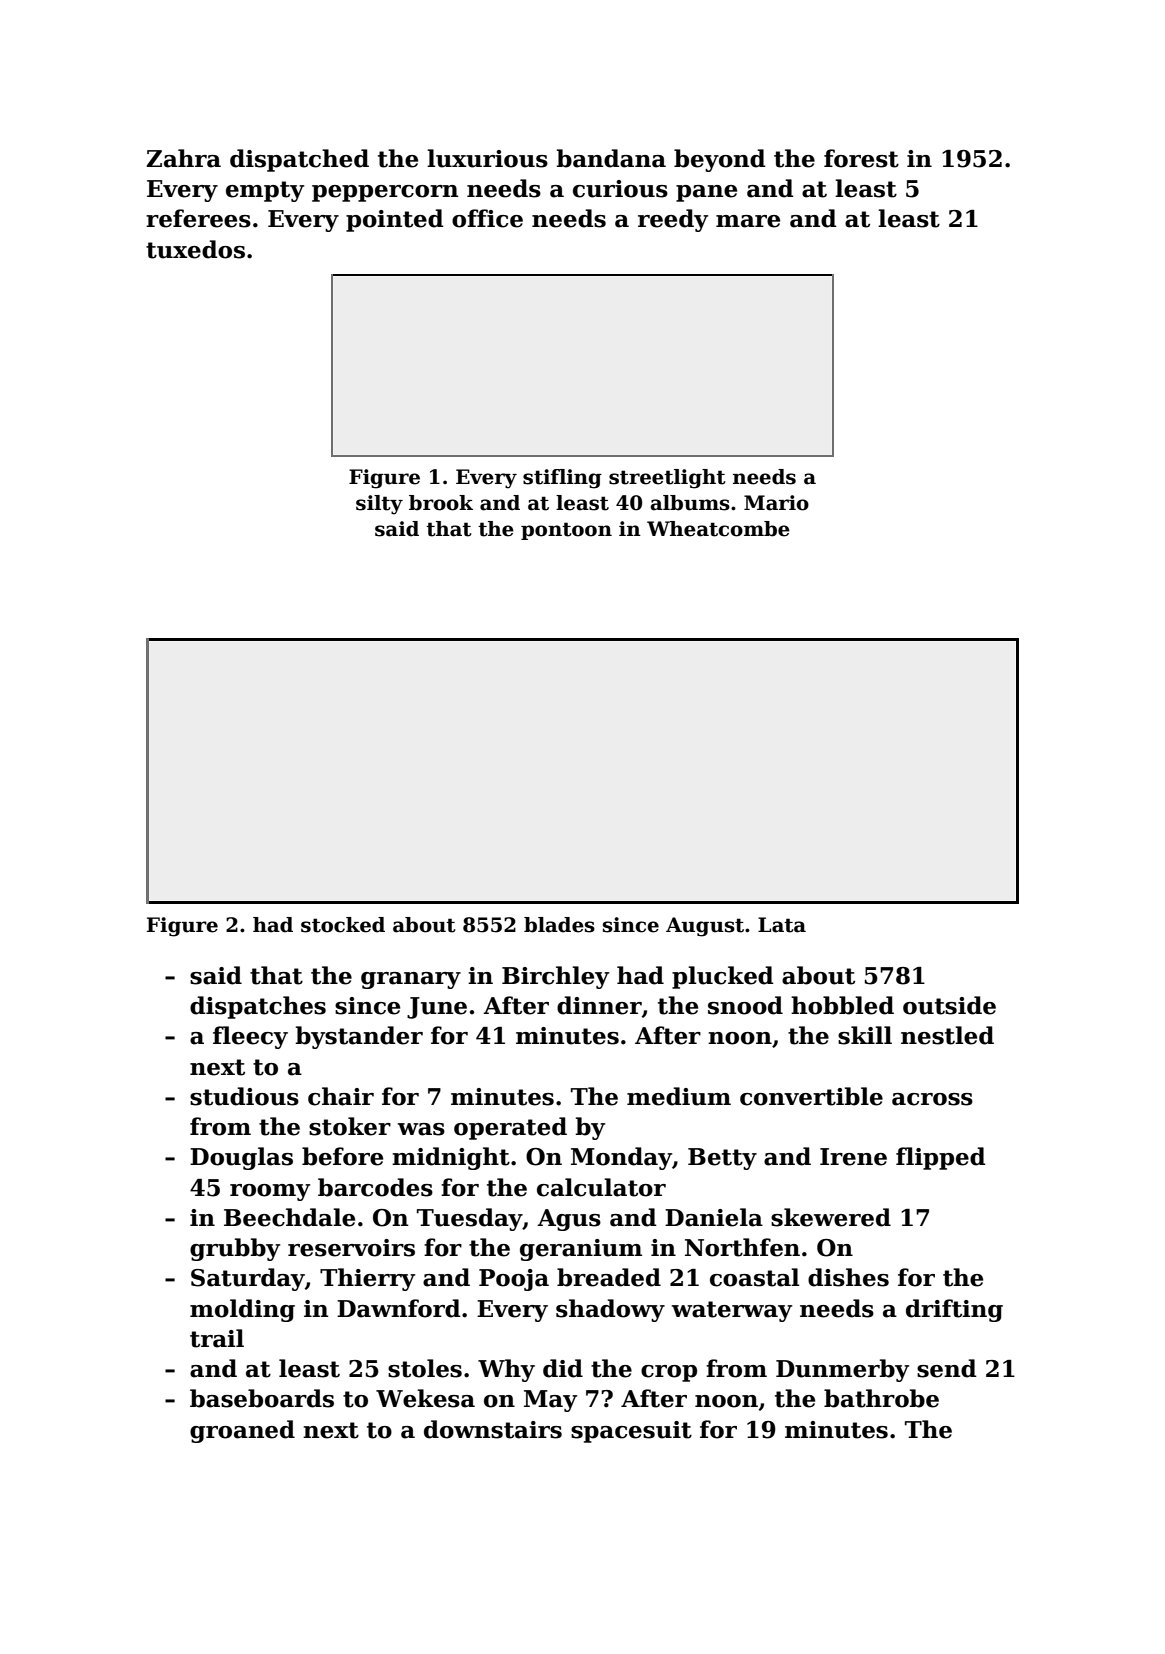  What do you see at coordinates (343, 925) in the screenshot?
I see `stocked` at bounding box center [343, 925].
